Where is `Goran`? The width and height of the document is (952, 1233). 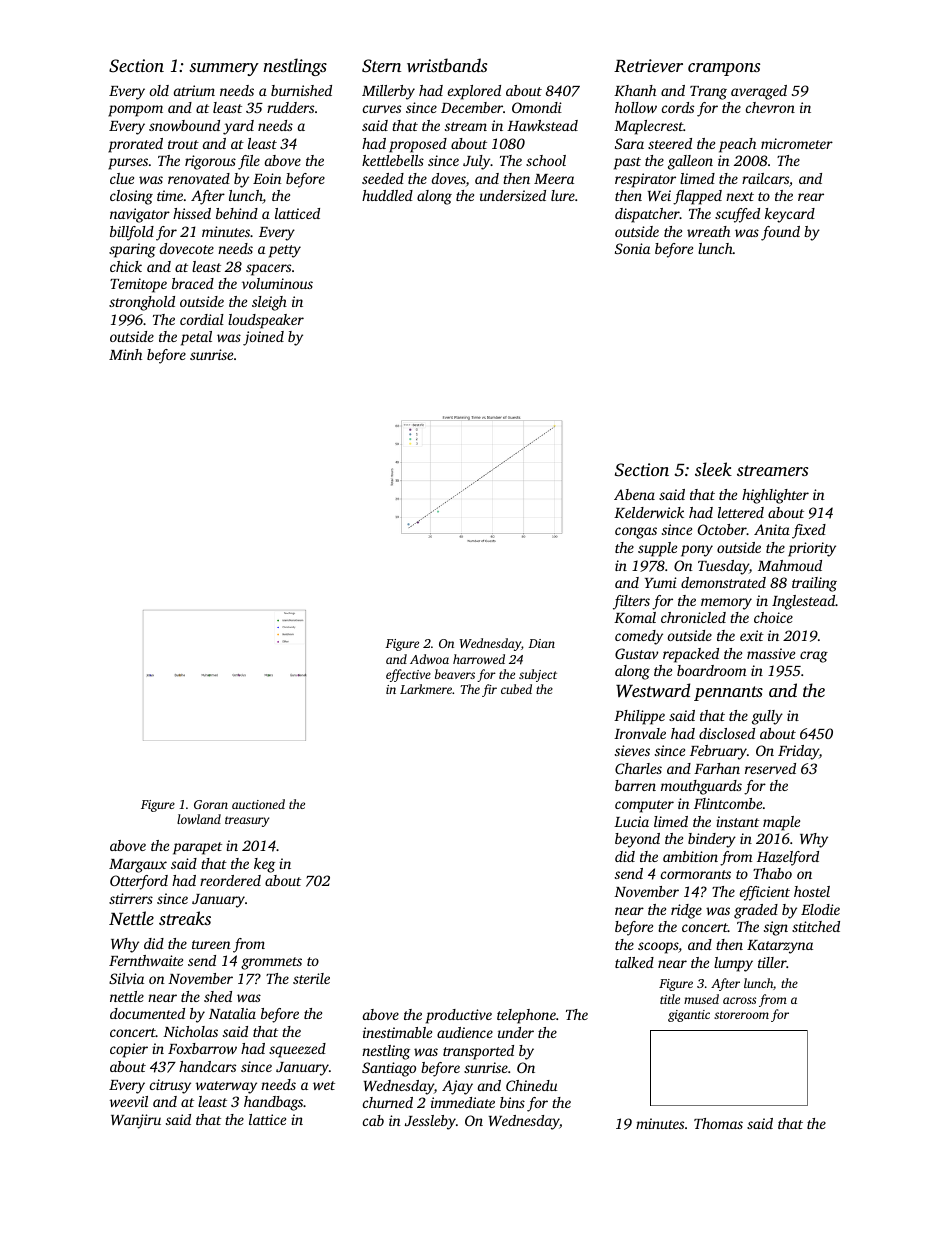
Goran is located at coordinates (211, 804).
